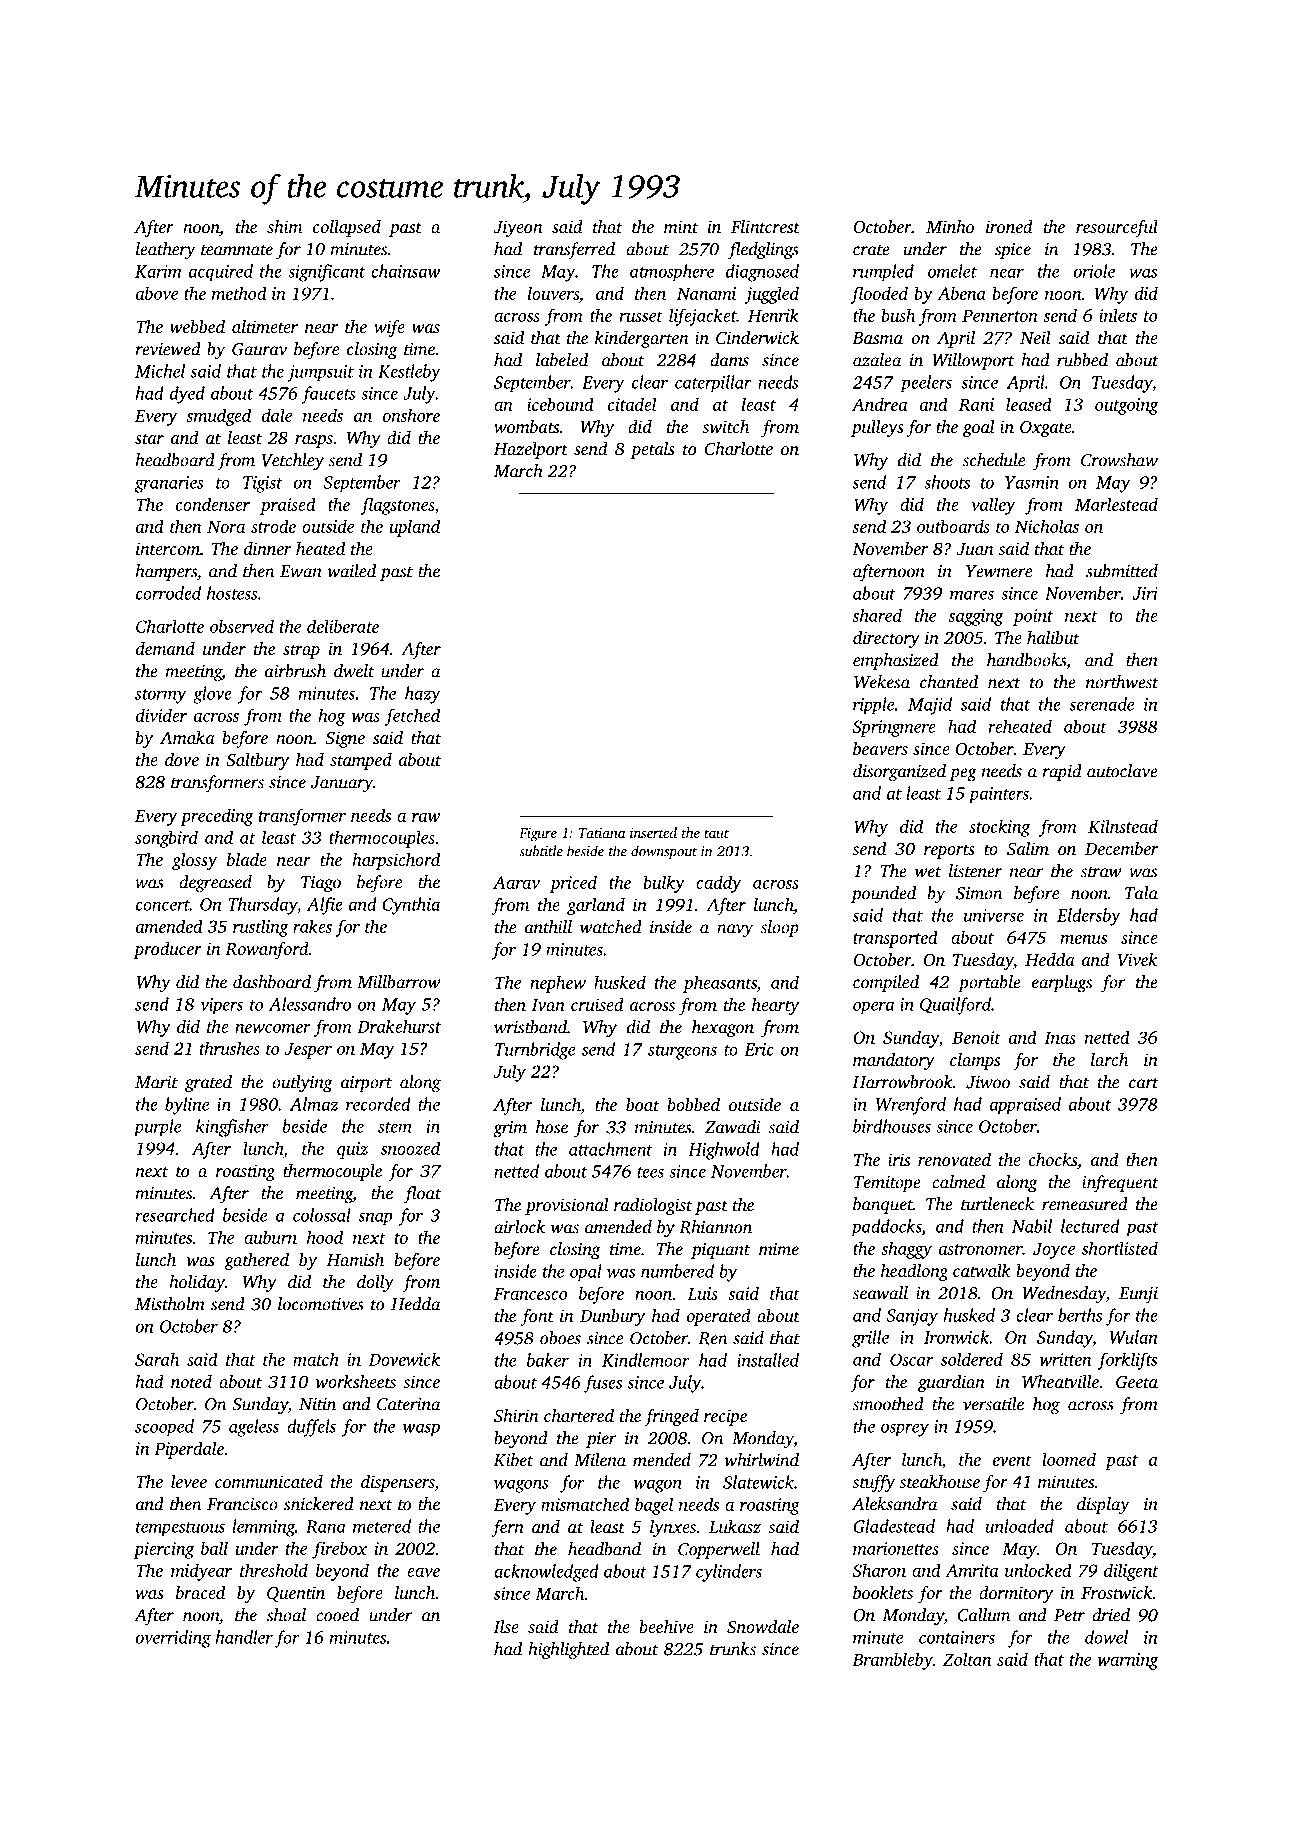 Image resolution: width=1293 pixels, height=1828 pixels. I want to click on Brambleby, so click(892, 1661).
